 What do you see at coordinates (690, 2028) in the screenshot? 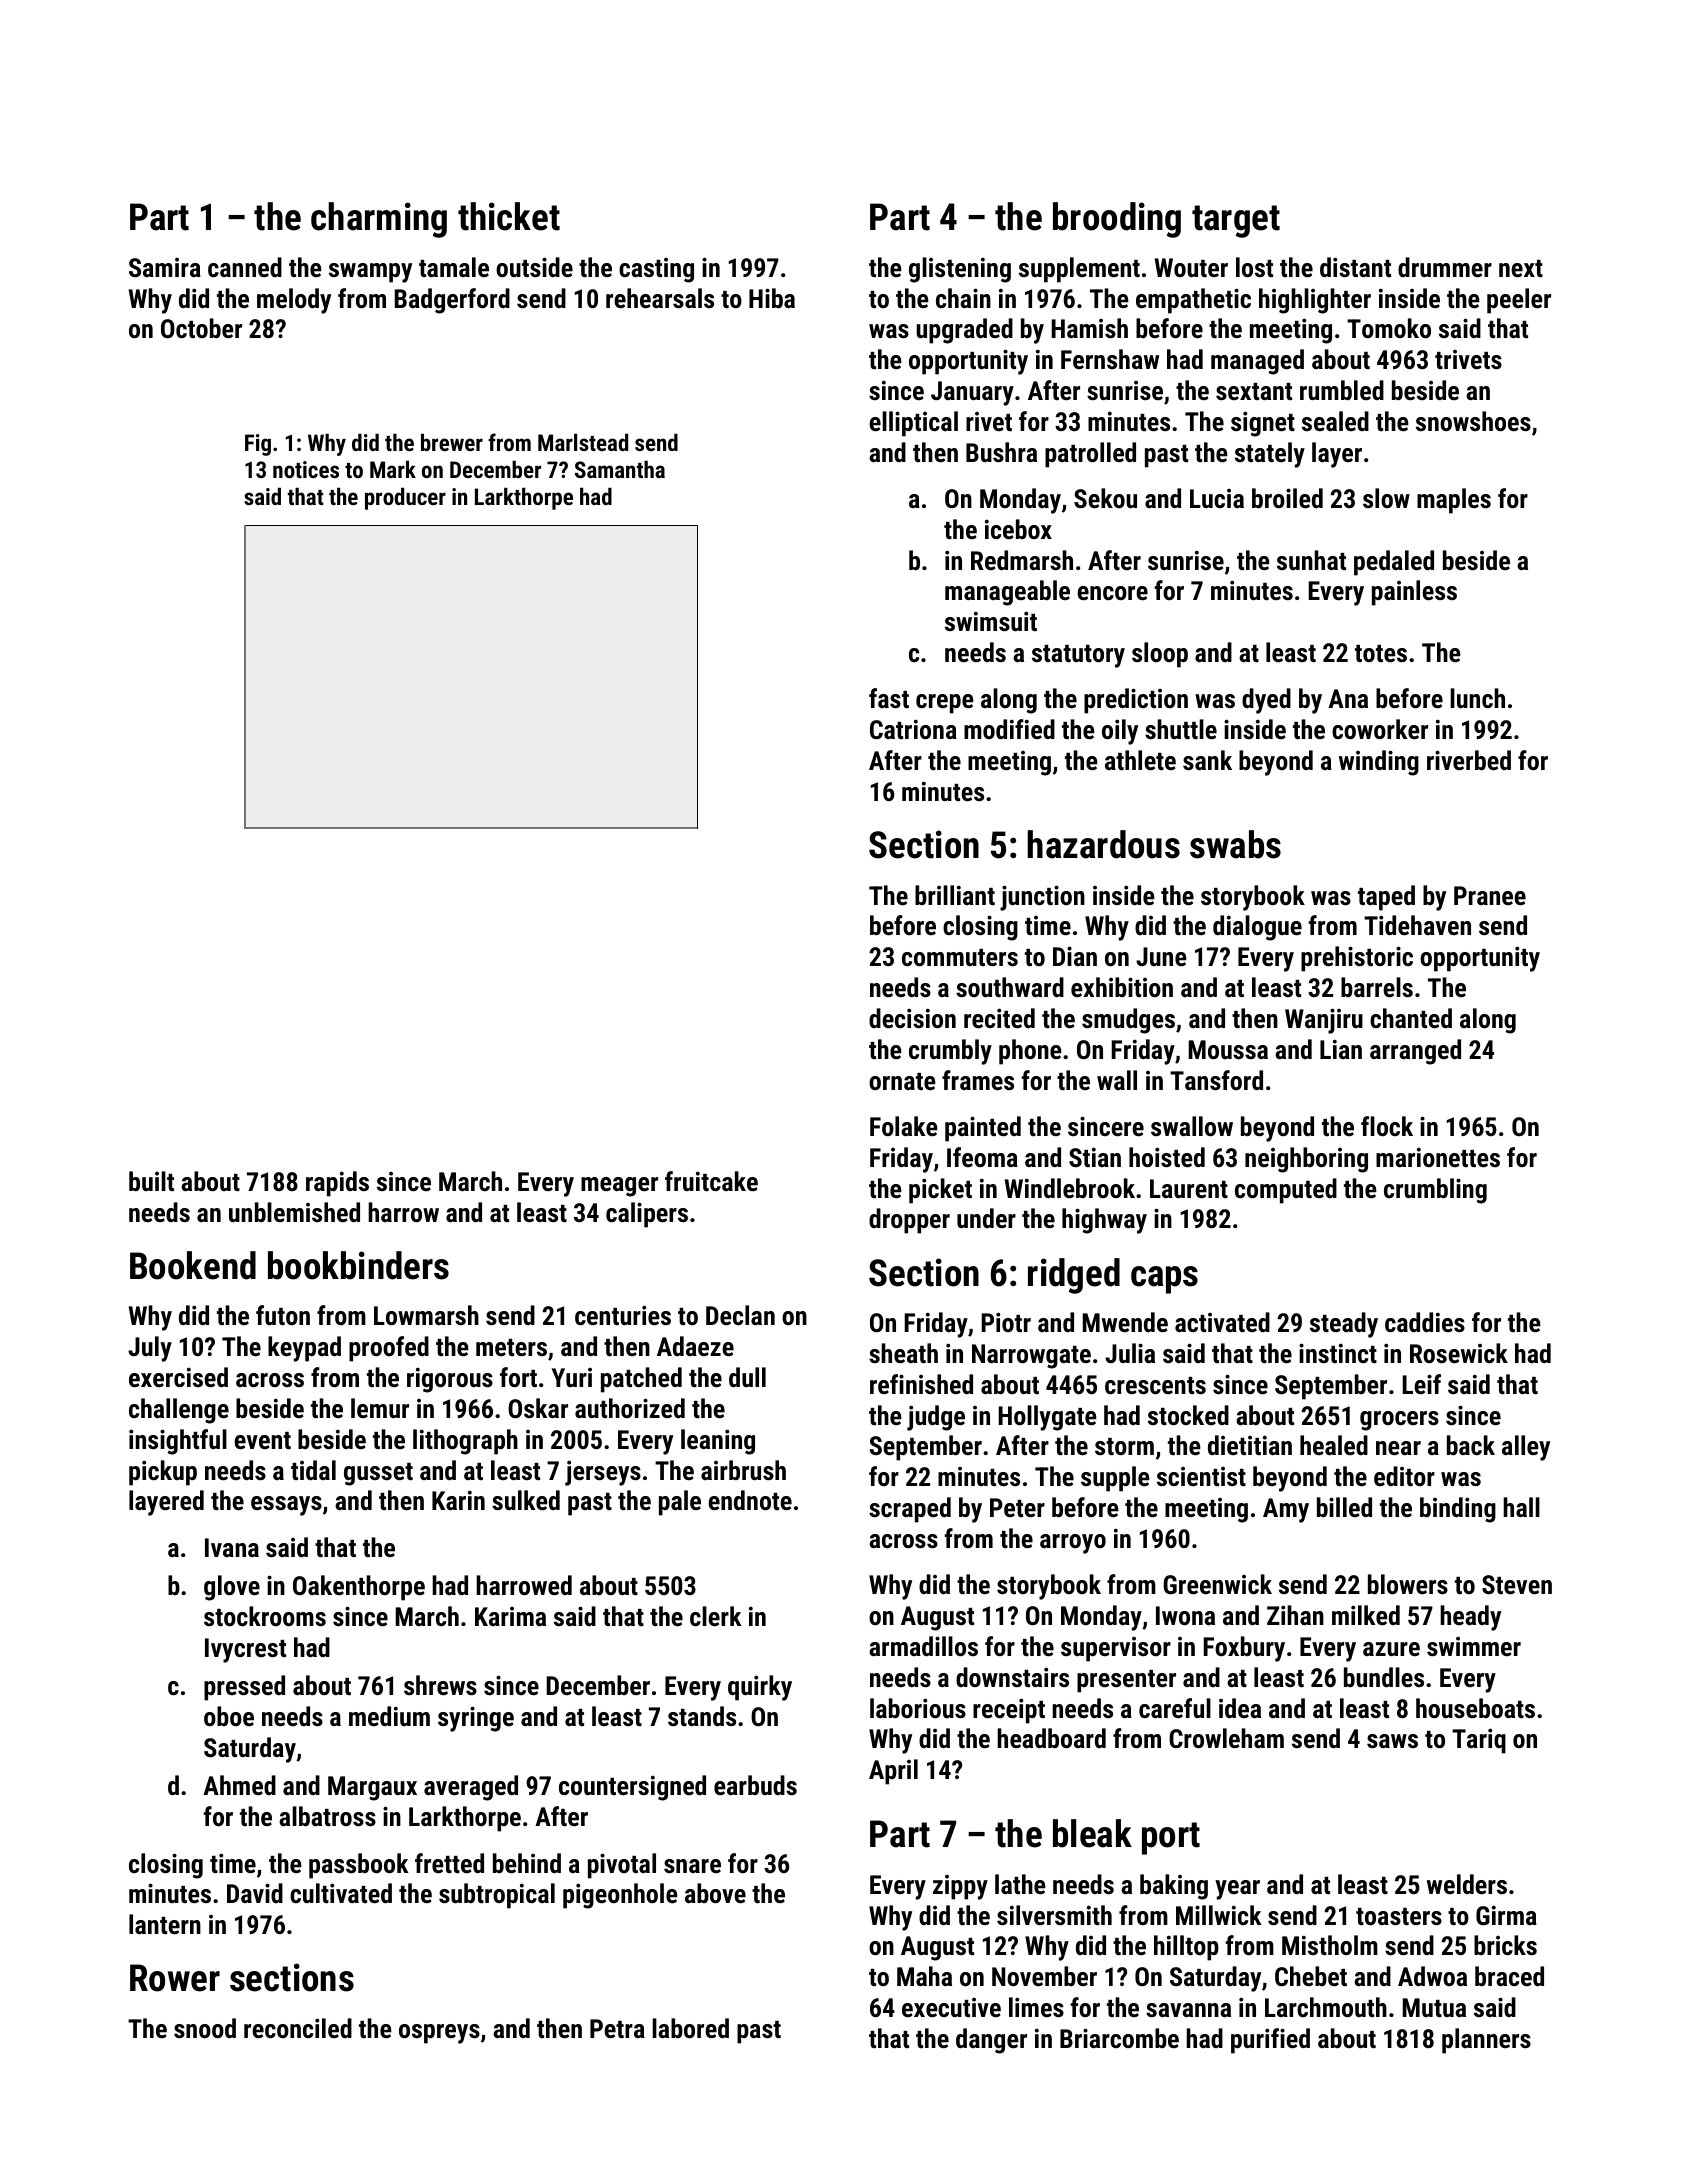
I see `labored` at bounding box center [690, 2028].
